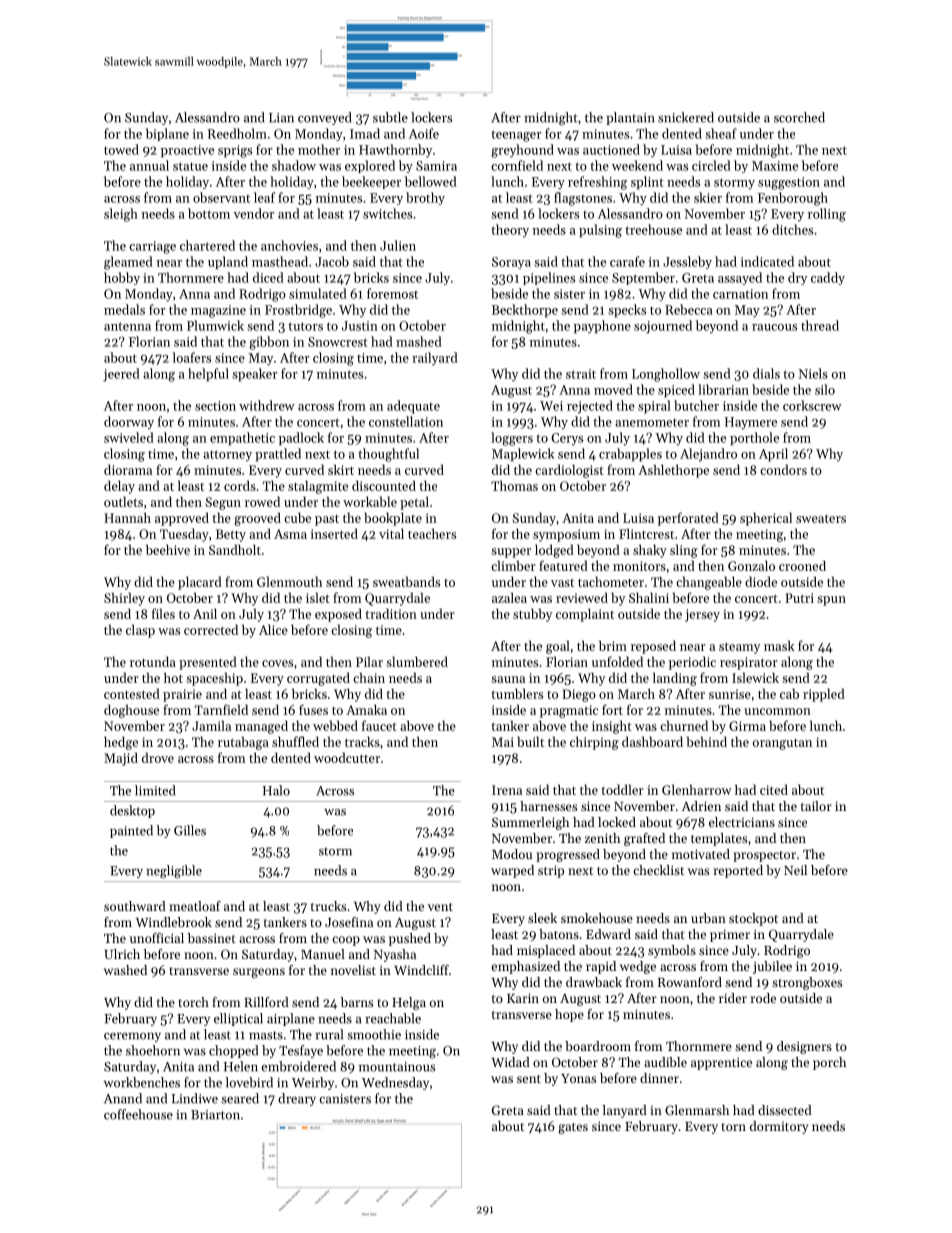 The width and height of the image is (952, 1233). Describe the element at coordinates (149, 165) in the image. I see `annual` at that location.
